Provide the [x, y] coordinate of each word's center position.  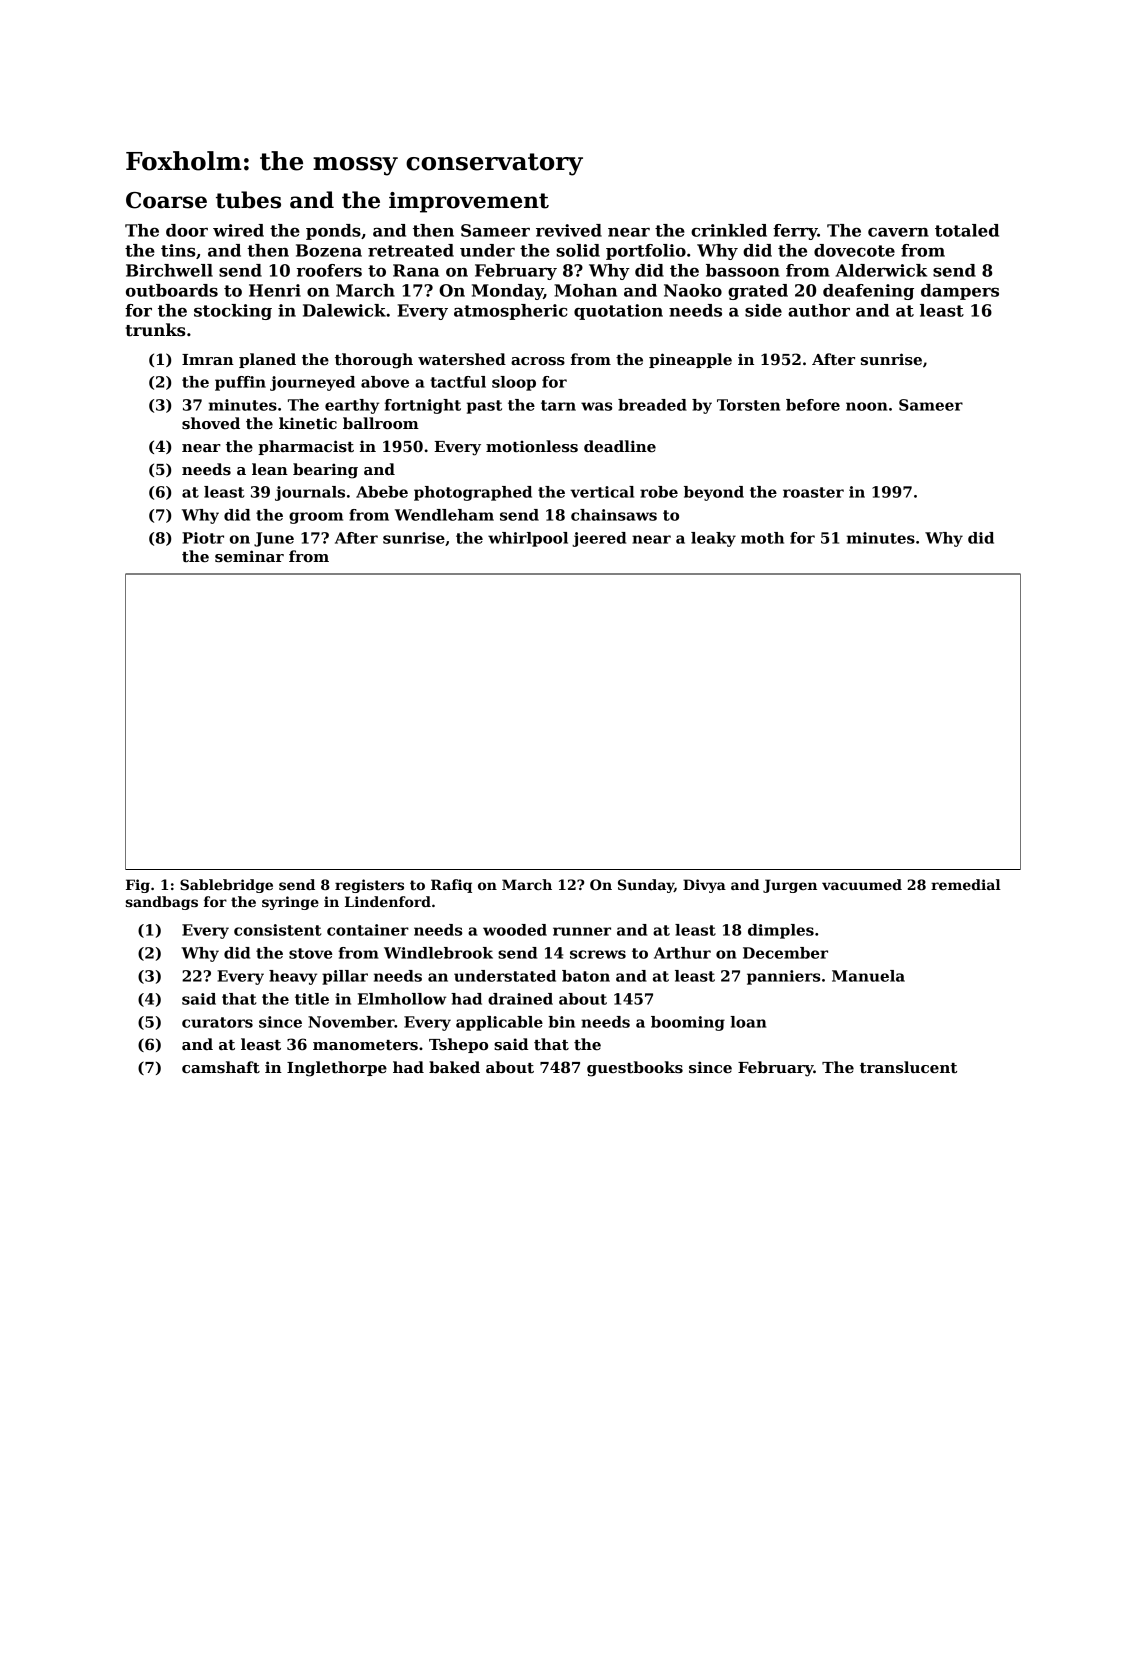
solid [578, 250]
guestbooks [635, 1069]
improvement [469, 202]
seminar [249, 556]
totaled [967, 230]
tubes [248, 200]
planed [267, 360]
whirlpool [528, 539]
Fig [138, 886]
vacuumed [862, 884]
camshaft [221, 1067]
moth [762, 538]
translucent [908, 1067]
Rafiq [451, 886]
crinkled [729, 230]
